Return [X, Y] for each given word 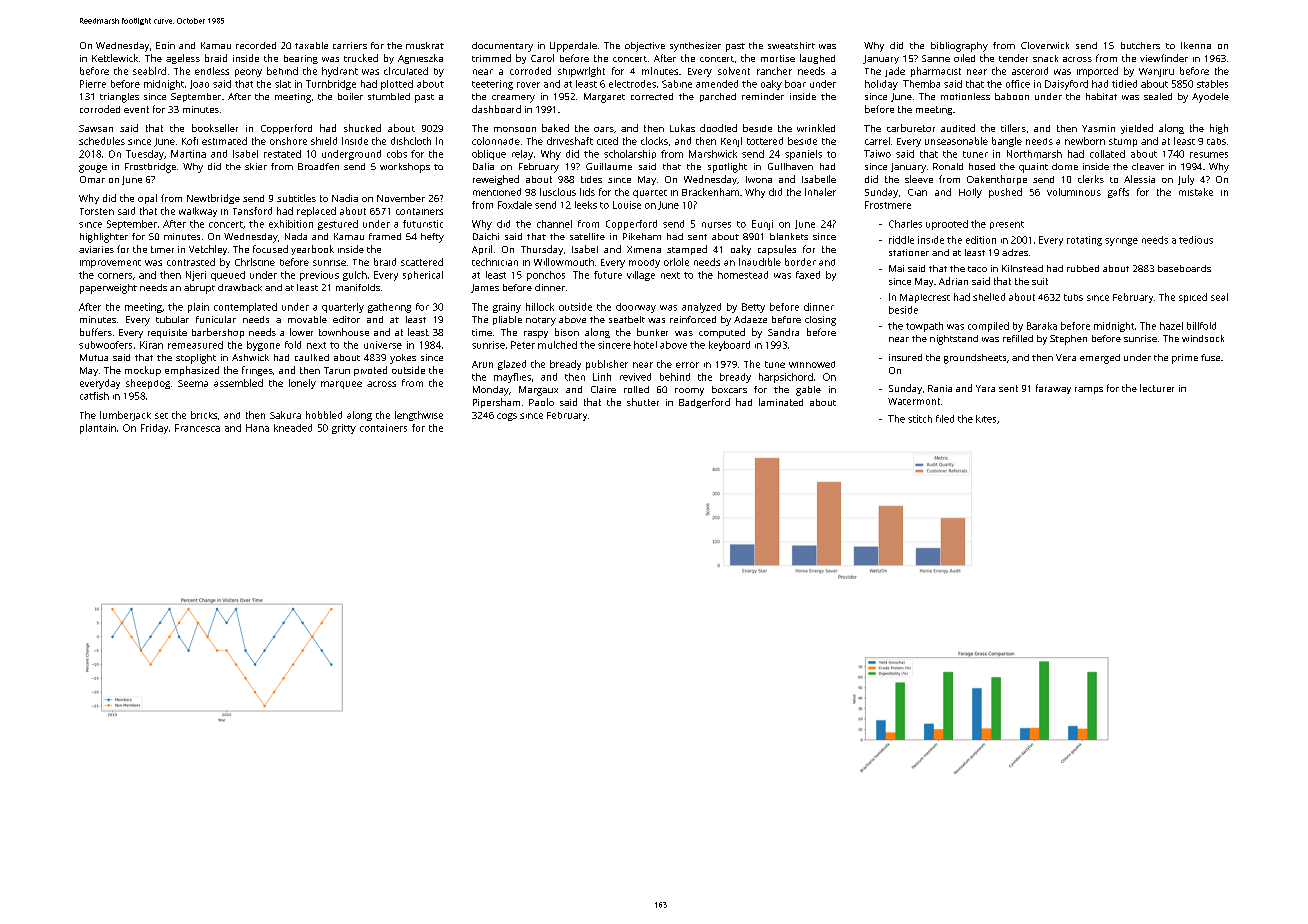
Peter [523, 345]
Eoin [165, 45]
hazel [1171, 326]
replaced [316, 212]
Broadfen [318, 166]
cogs [507, 417]
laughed [817, 59]
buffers [96, 332]
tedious [1196, 240]
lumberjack [125, 416]
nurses [716, 225]
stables [1212, 84]
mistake [1196, 192]
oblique [489, 155]
